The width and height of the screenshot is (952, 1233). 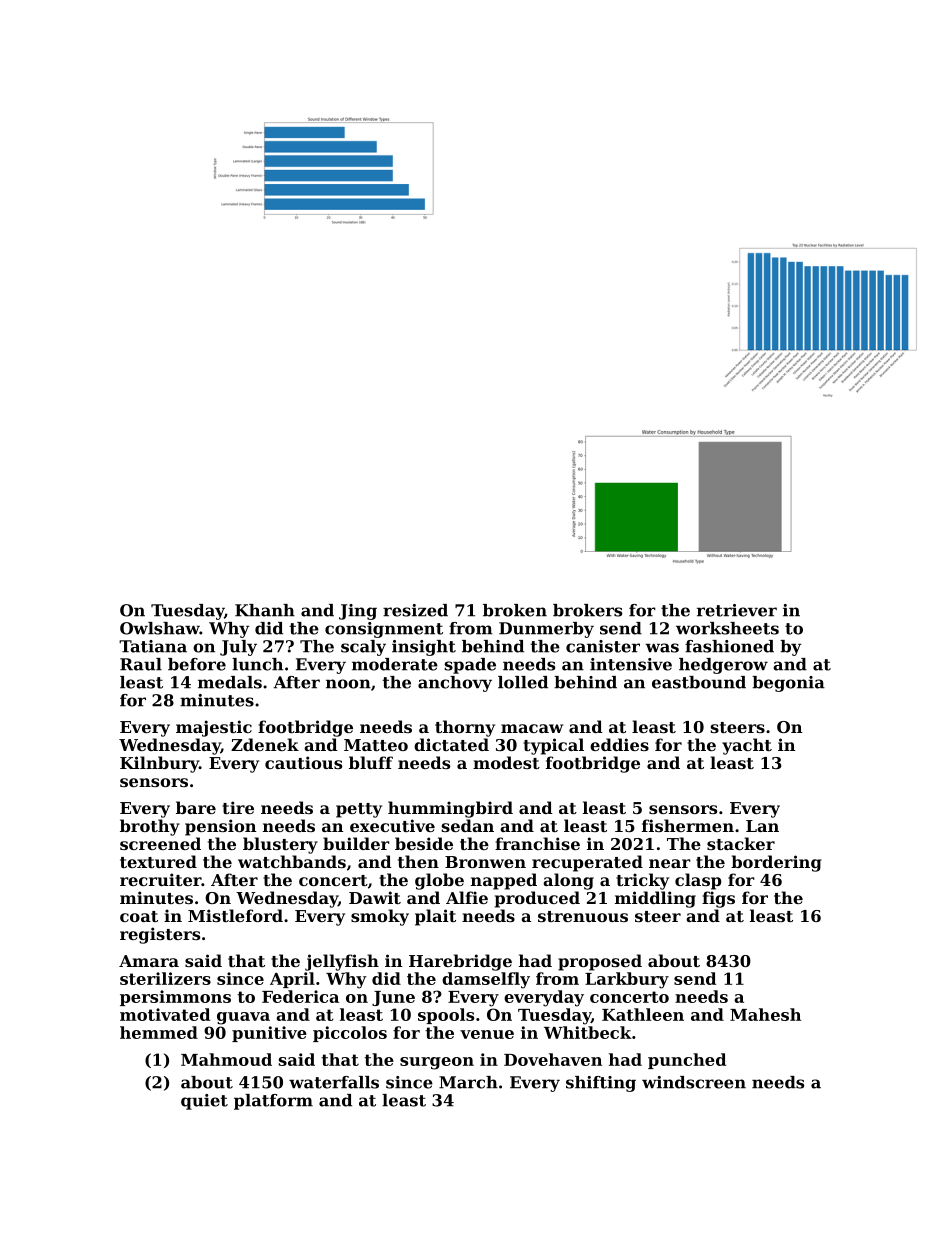 What do you see at coordinates (523, 682) in the screenshot?
I see `lolled` at bounding box center [523, 682].
